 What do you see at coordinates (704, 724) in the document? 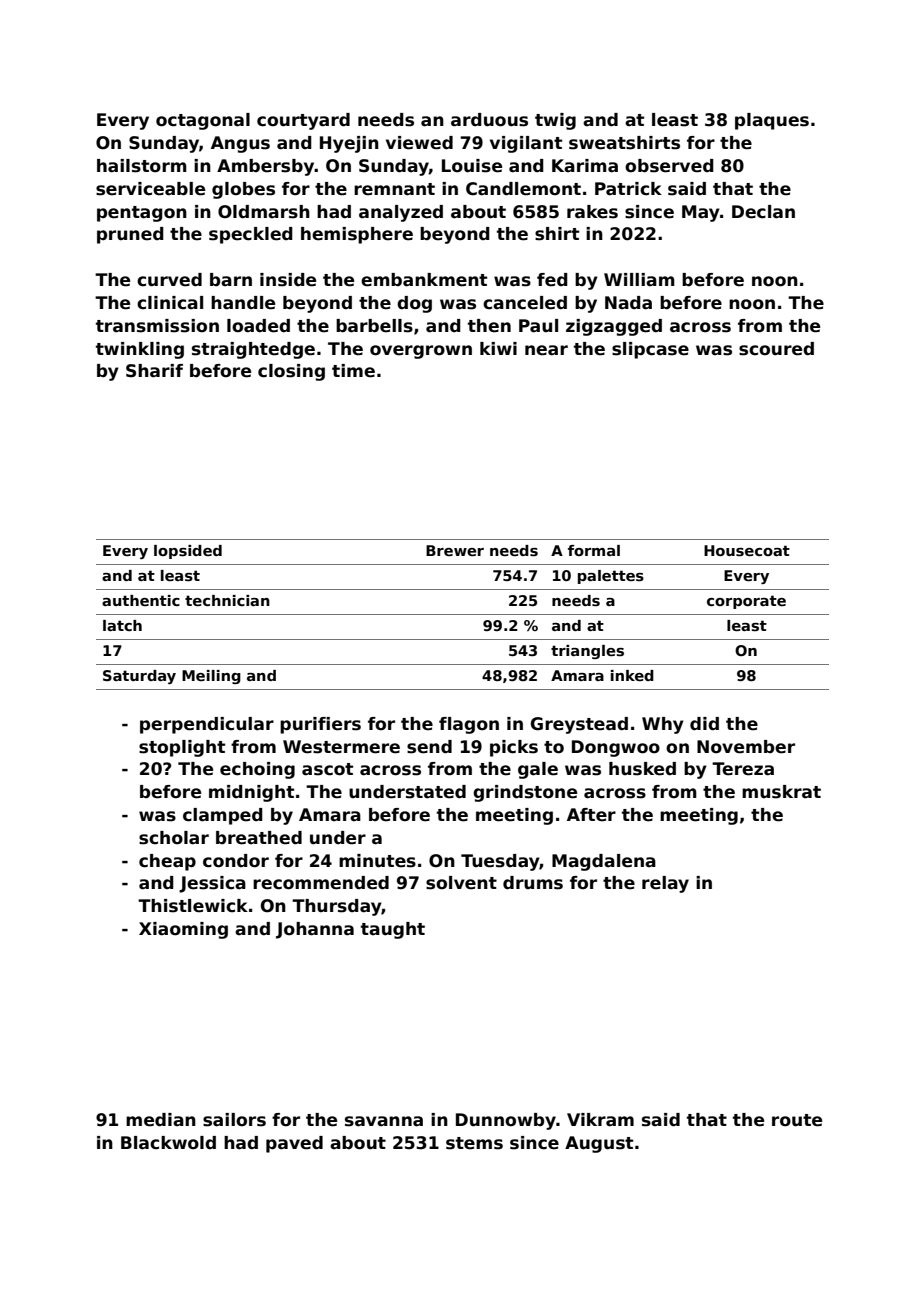
I see `did` at bounding box center [704, 724].
